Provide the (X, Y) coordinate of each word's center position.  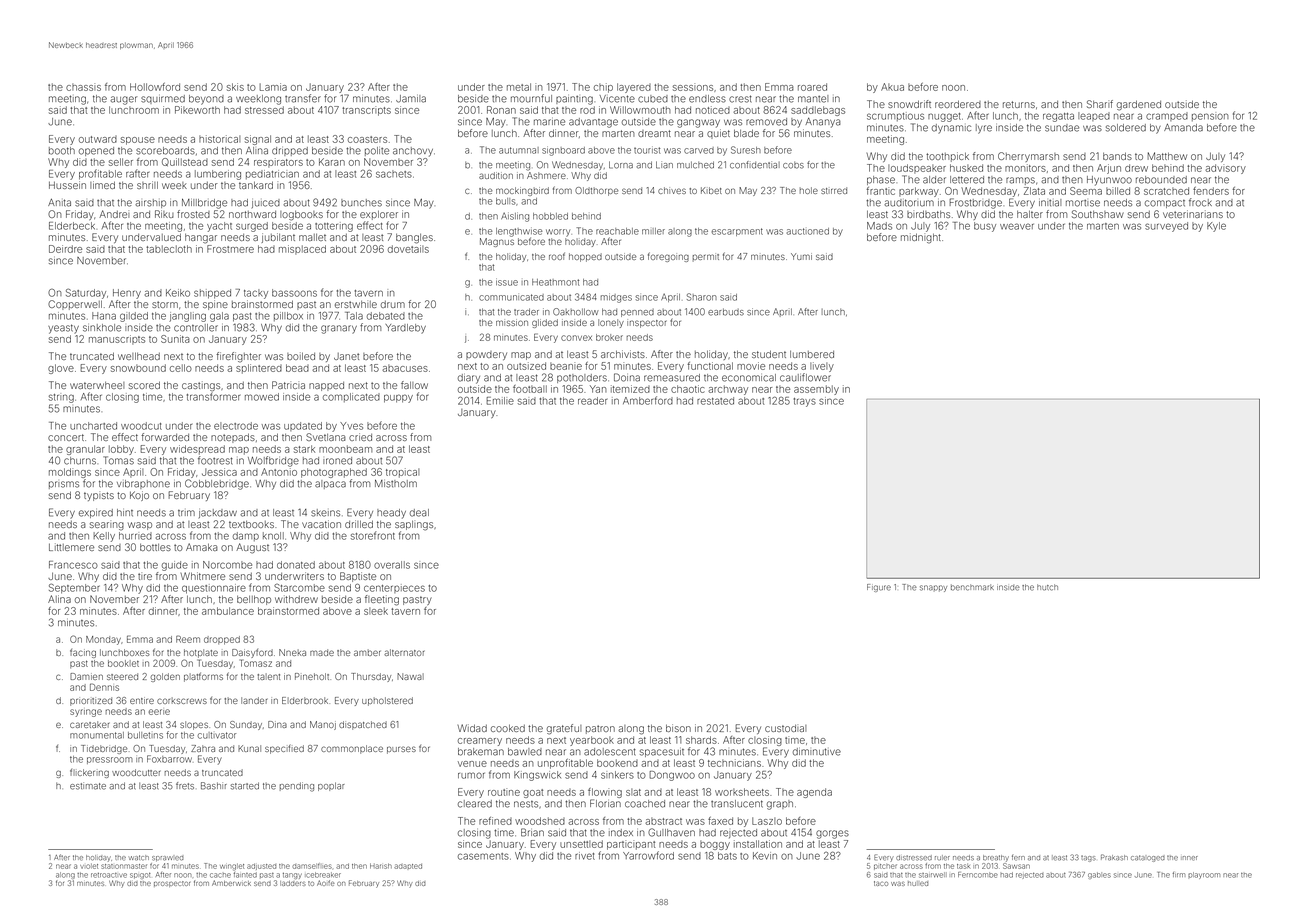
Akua (892, 87)
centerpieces (394, 588)
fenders (1211, 191)
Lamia (273, 87)
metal (519, 87)
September (74, 588)
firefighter (238, 357)
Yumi (801, 256)
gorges (832, 834)
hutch (1047, 587)
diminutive (817, 752)
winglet (232, 867)
